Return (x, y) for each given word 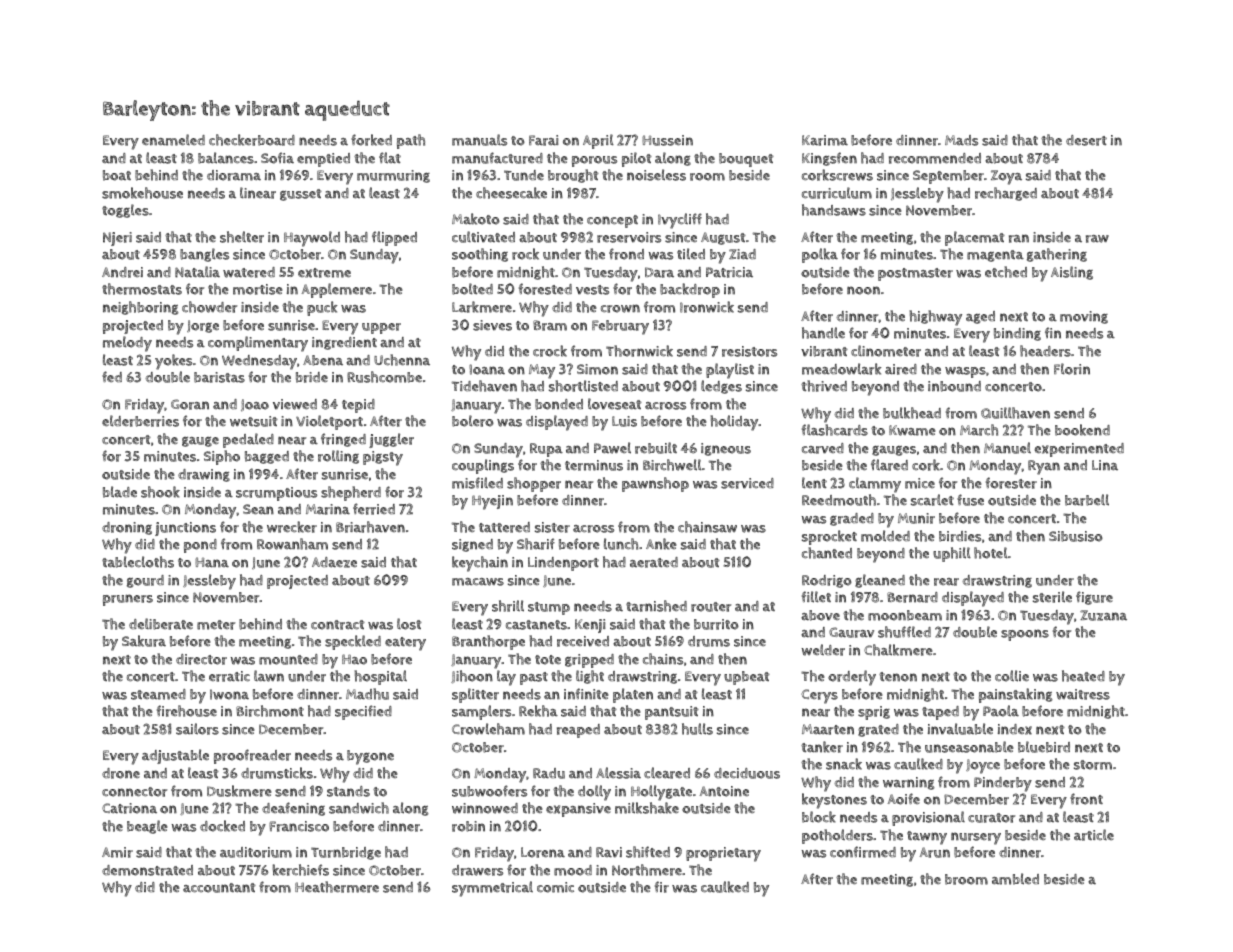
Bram (550, 325)
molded (885, 536)
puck (322, 308)
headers (1045, 351)
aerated (654, 562)
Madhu (367, 694)
